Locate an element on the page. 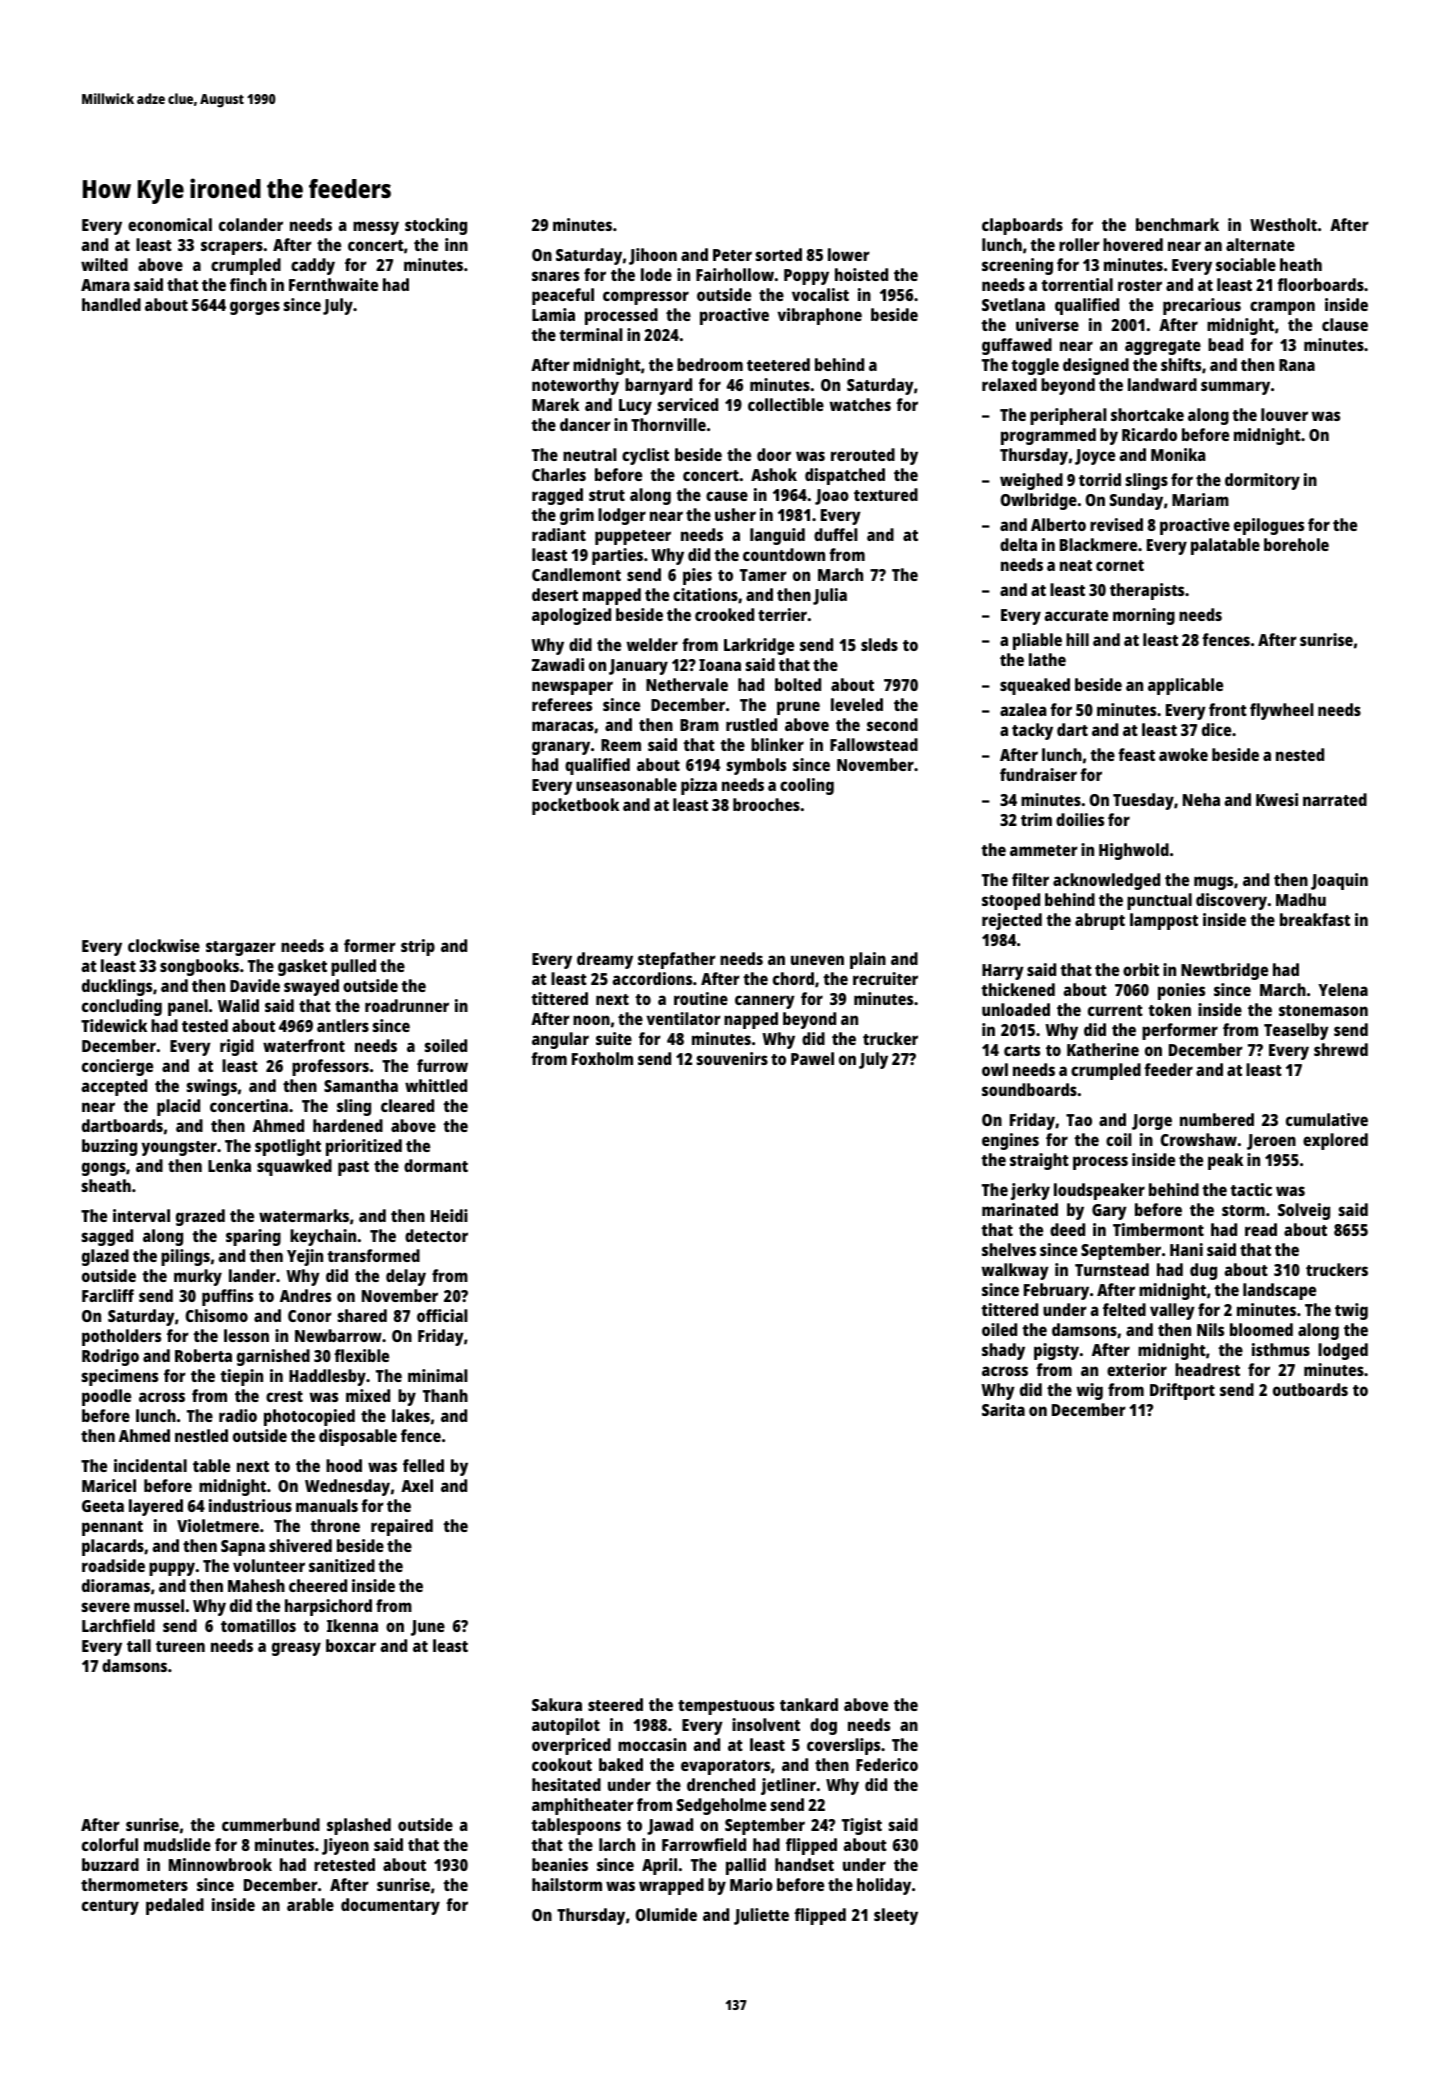  Sedgeholme is located at coordinates (721, 1806).
